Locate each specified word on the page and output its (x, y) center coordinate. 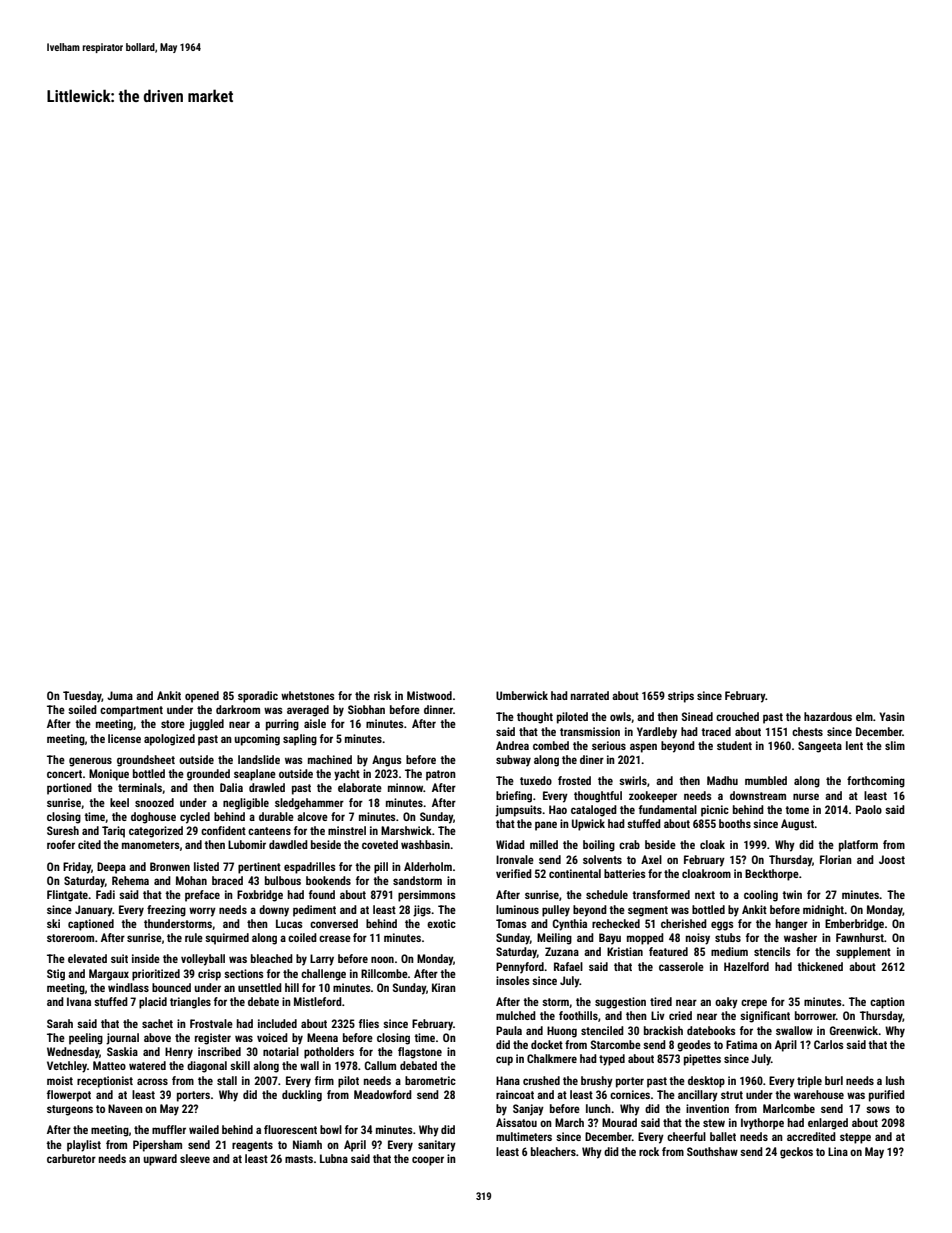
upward (160, 1160)
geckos (796, 1153)
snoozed (154, 802)
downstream (758, 795)
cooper (428, 1161)
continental (575, 873)
